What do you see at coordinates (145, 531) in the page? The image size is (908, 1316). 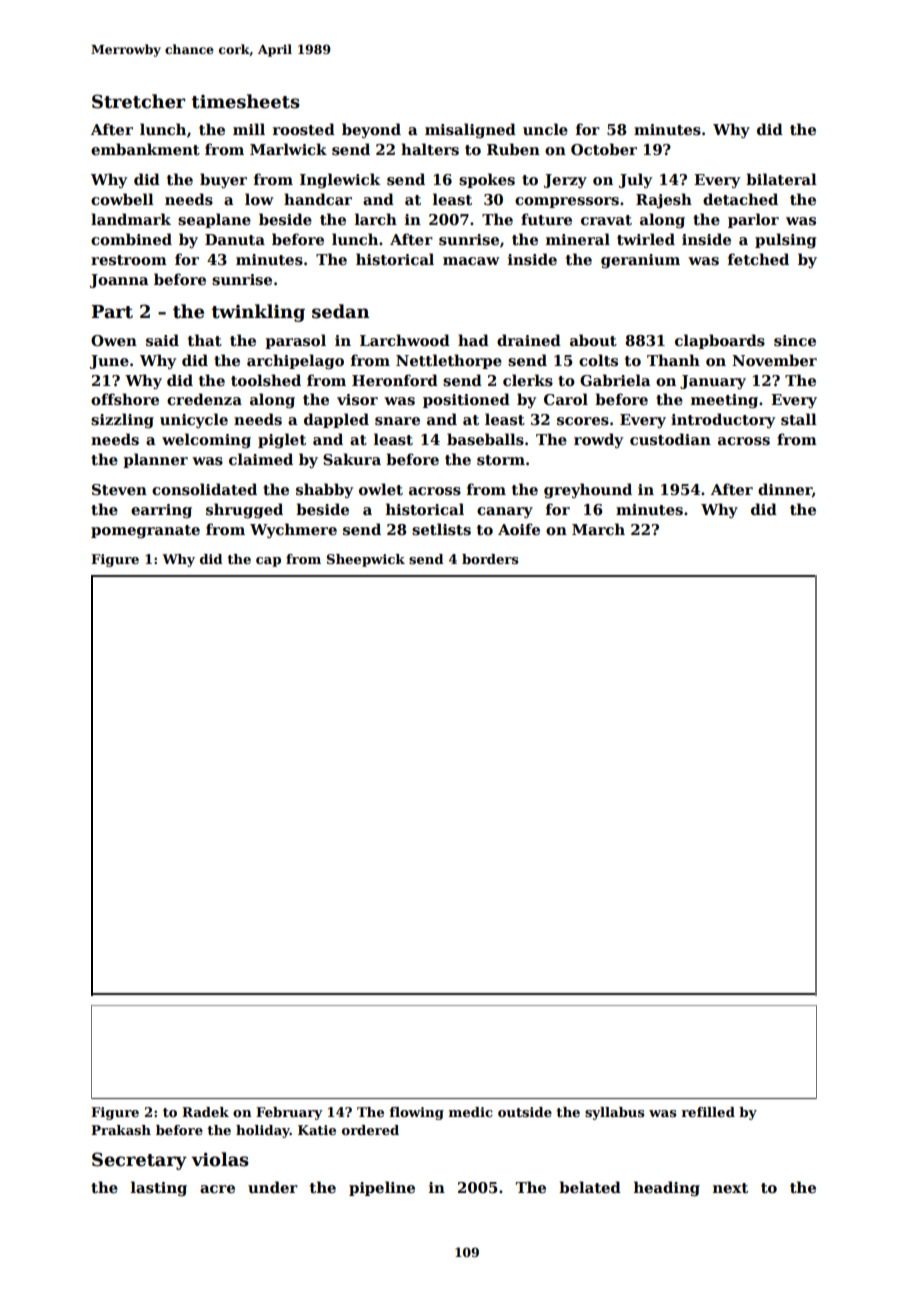 I see `pomegranate` at bounding box center [145, 531].
